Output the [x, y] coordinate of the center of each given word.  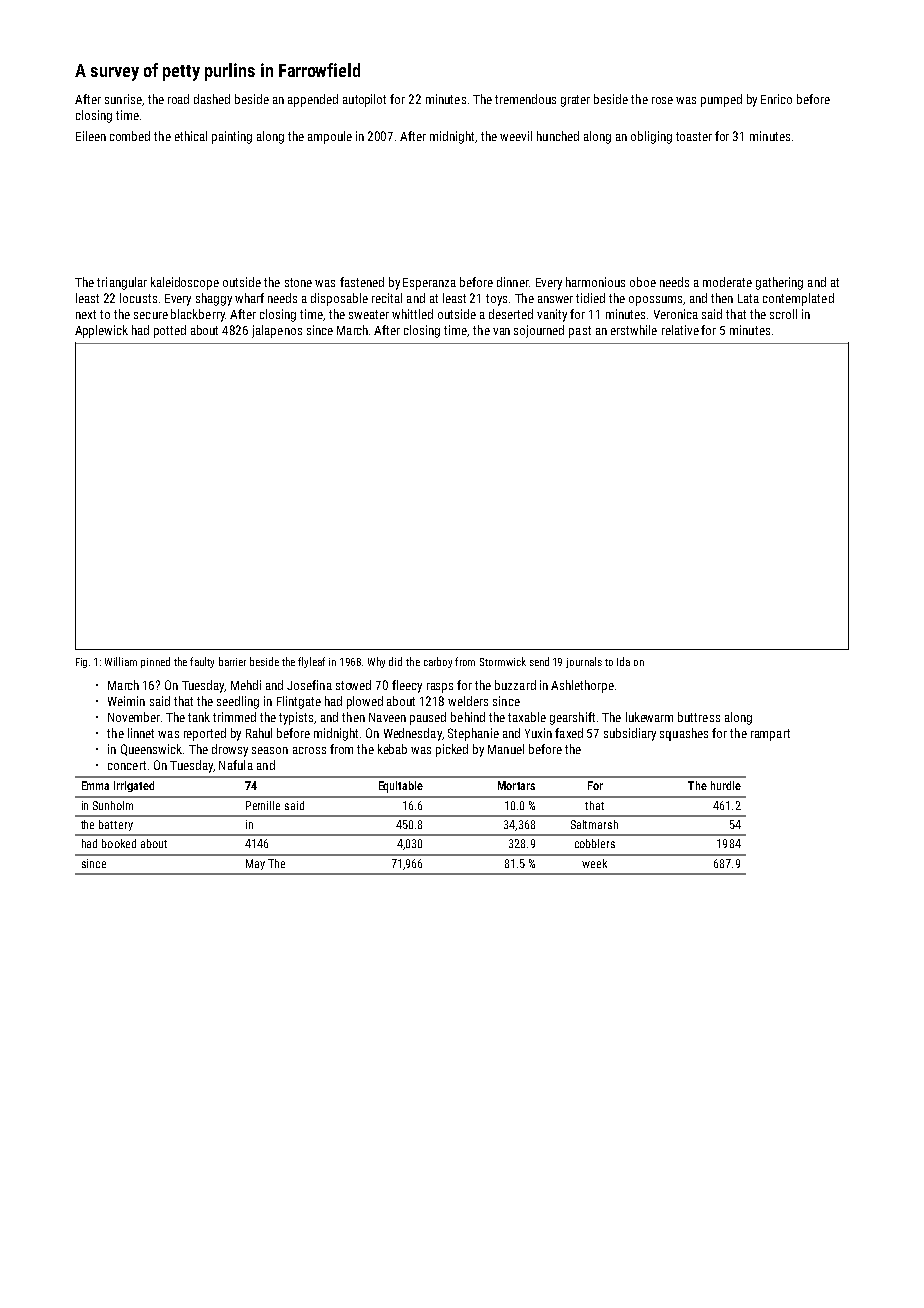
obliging [651, 137]
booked [119, 843]
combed [130, 136]
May [255, 864]
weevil [516, 136]
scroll [783, 314]
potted [170, 331]
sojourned [539, 331]
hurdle [726, 785]
